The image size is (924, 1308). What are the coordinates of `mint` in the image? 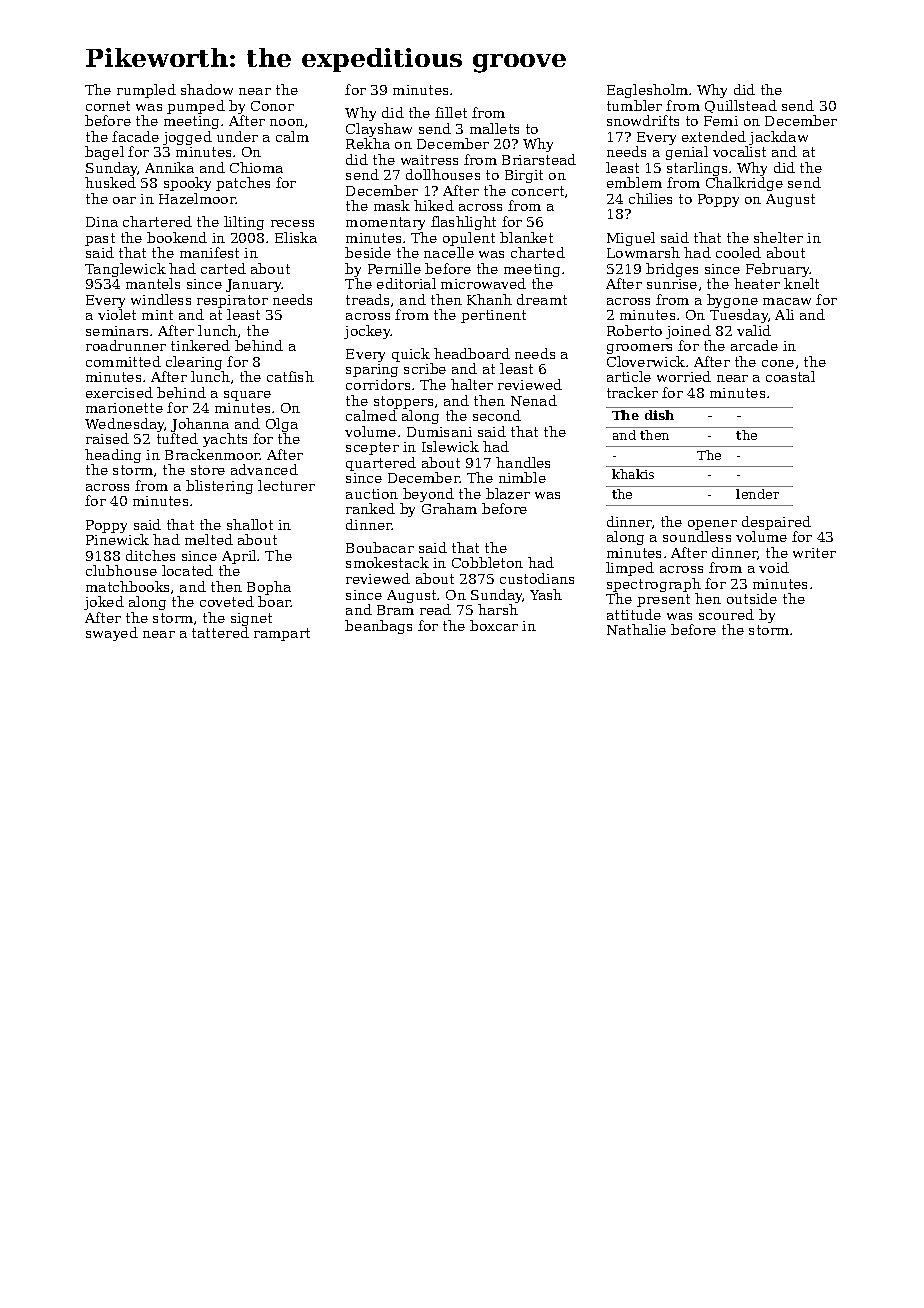 It's located at (157, 315).
